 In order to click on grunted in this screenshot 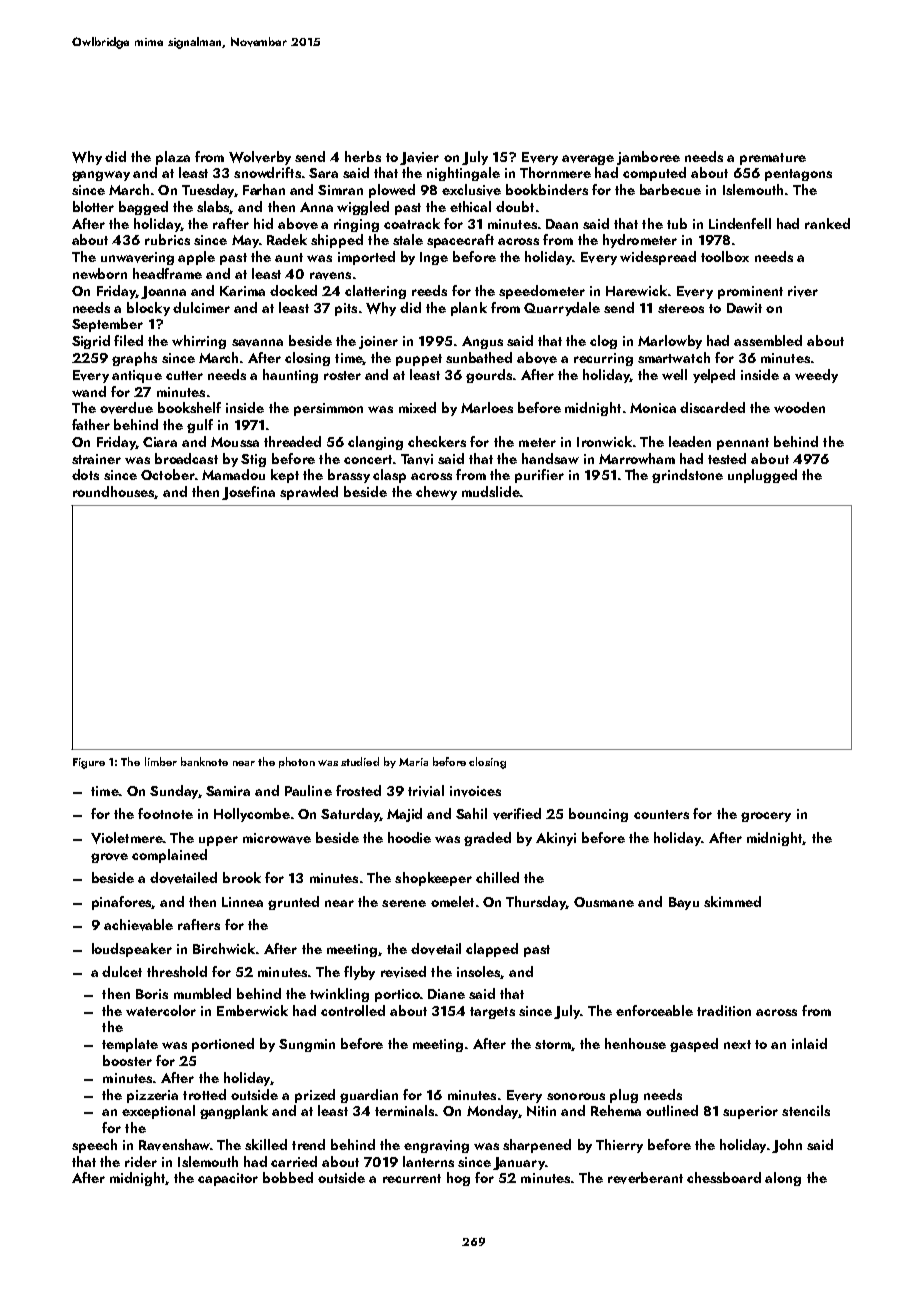, I will do `click(293, 903)`.
